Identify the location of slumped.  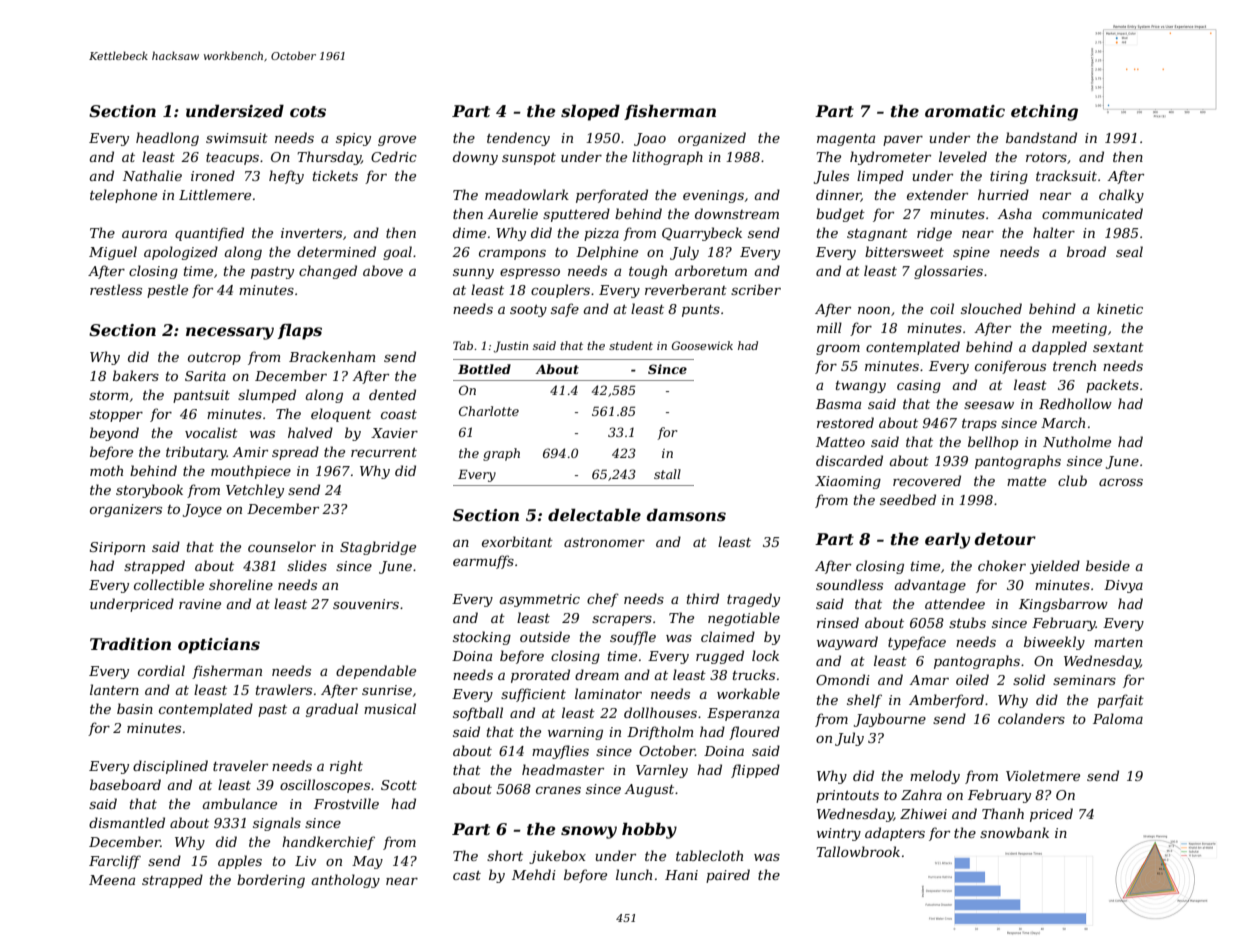
(267, 396).
